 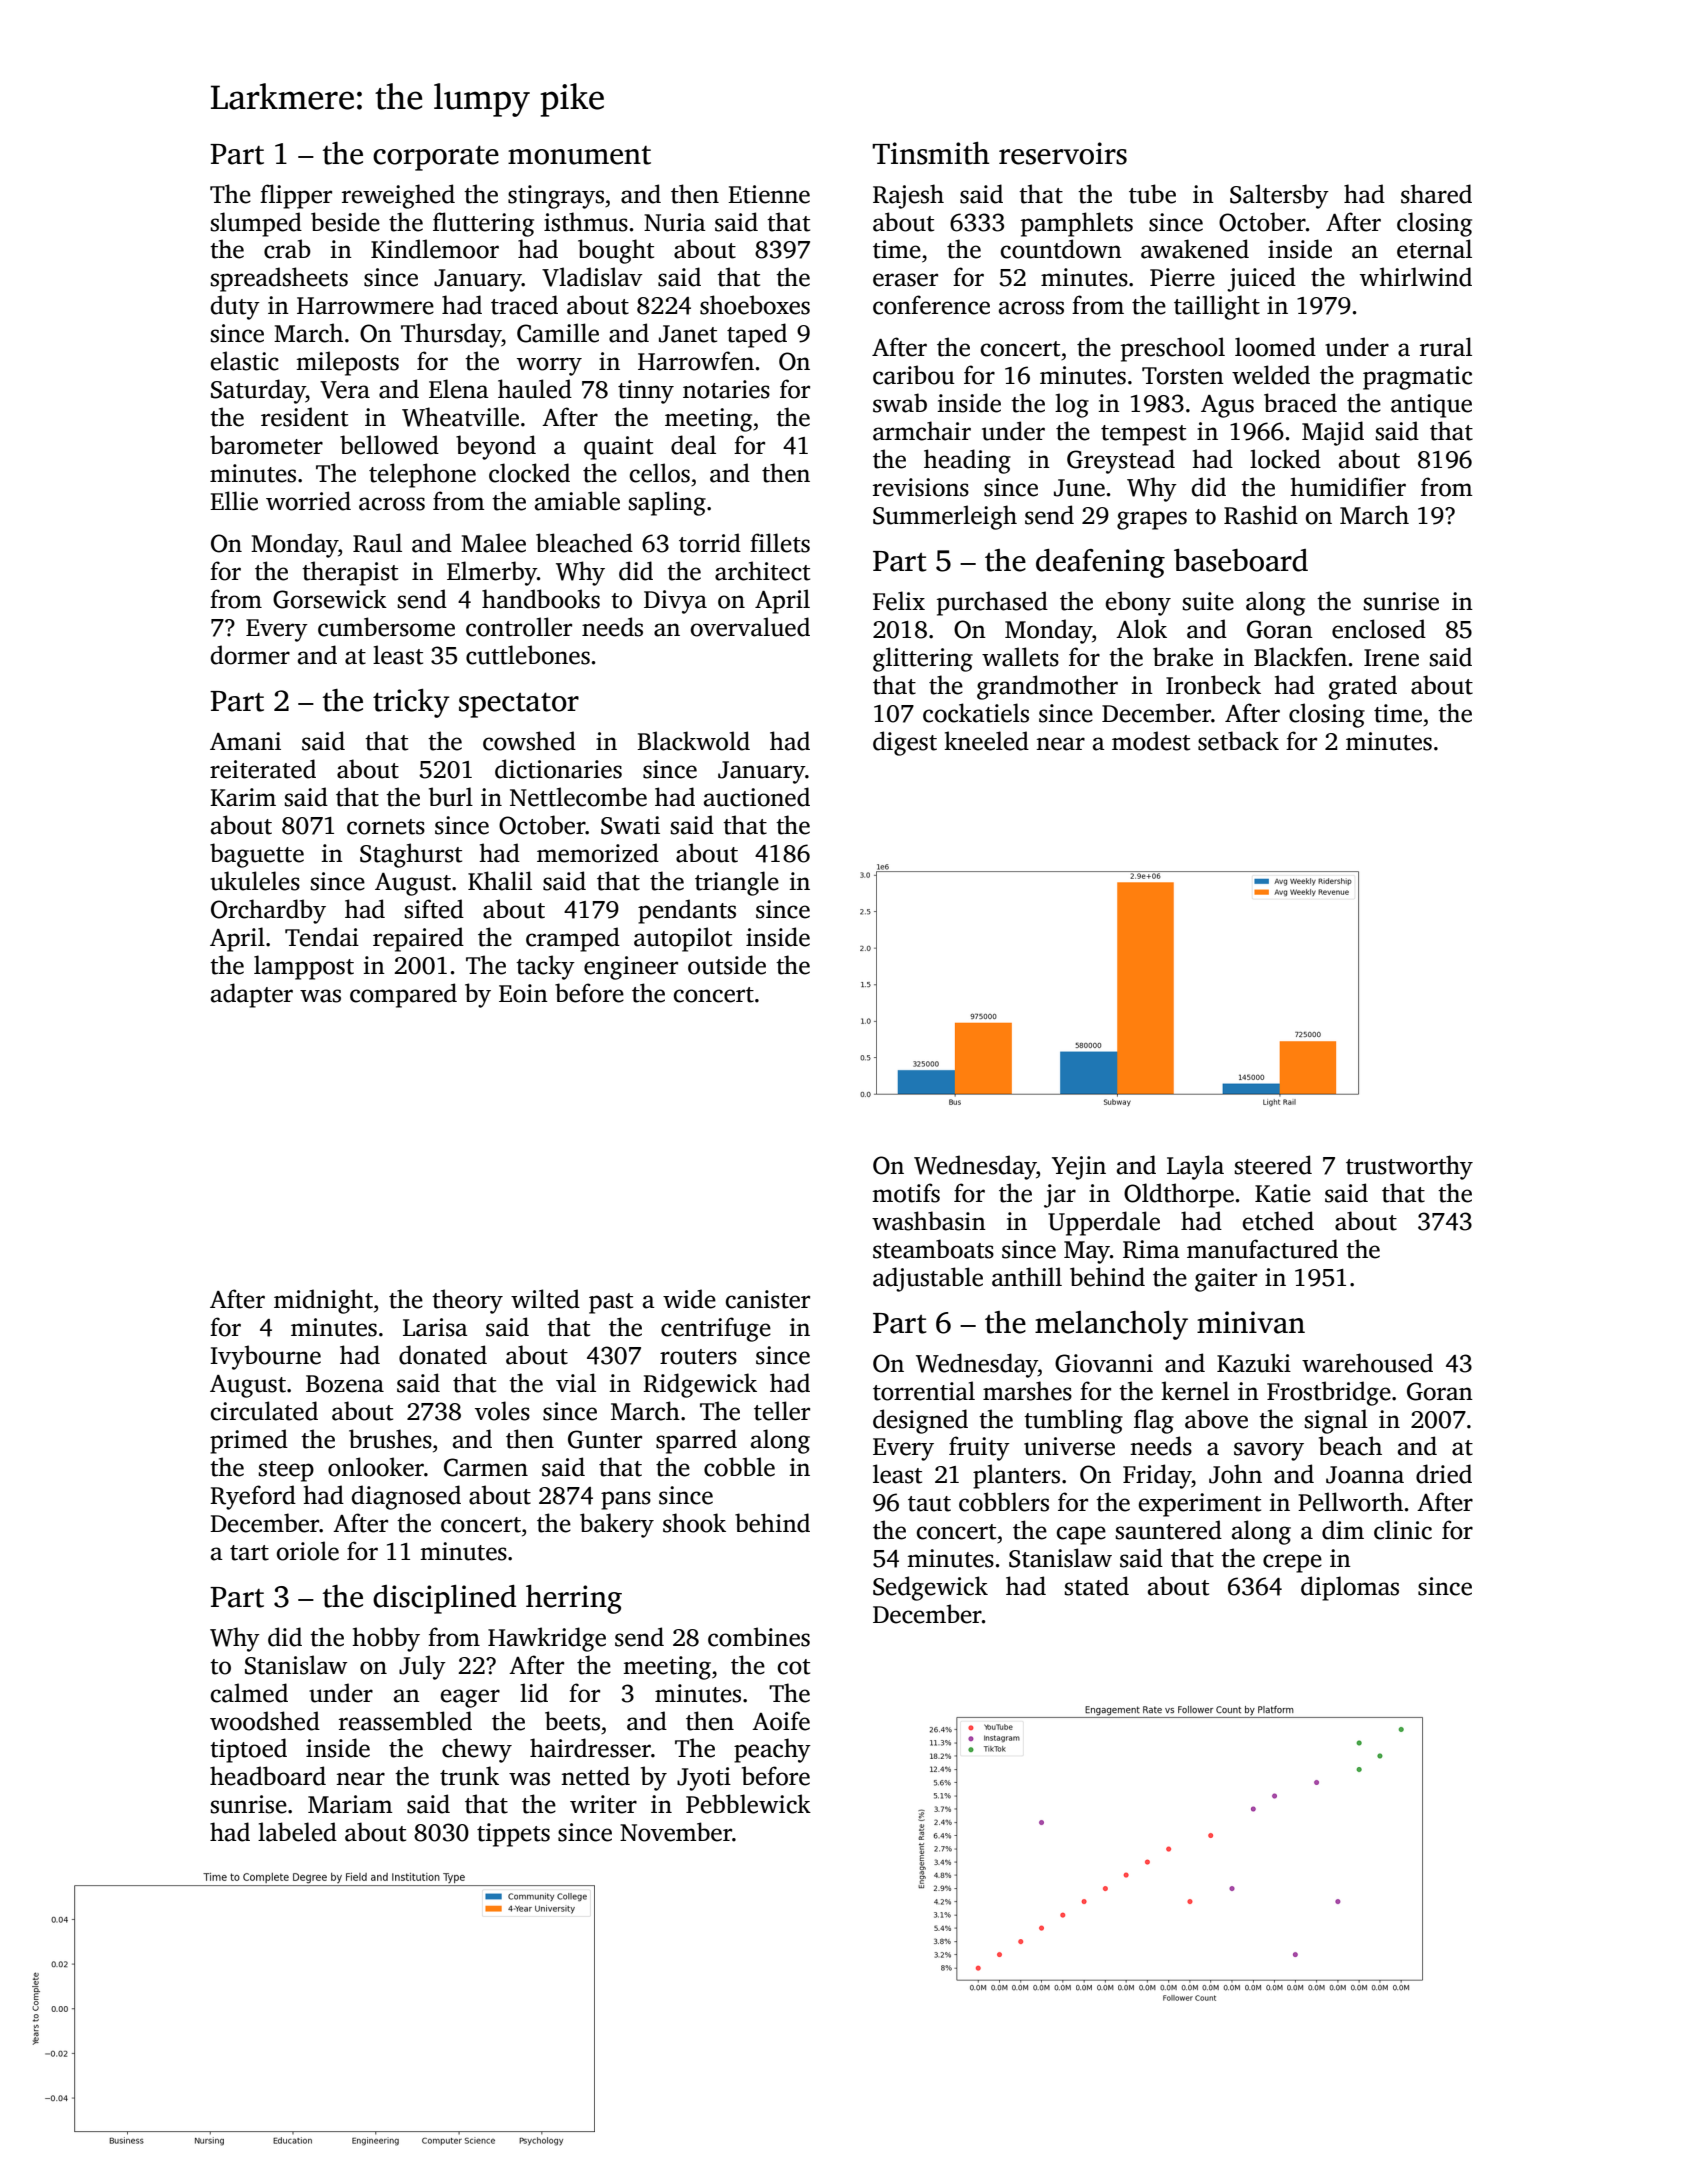 What do you see at coordinates (434, 909) in the screenshot?
I see `sifted` at bounding box center [434, 909].
